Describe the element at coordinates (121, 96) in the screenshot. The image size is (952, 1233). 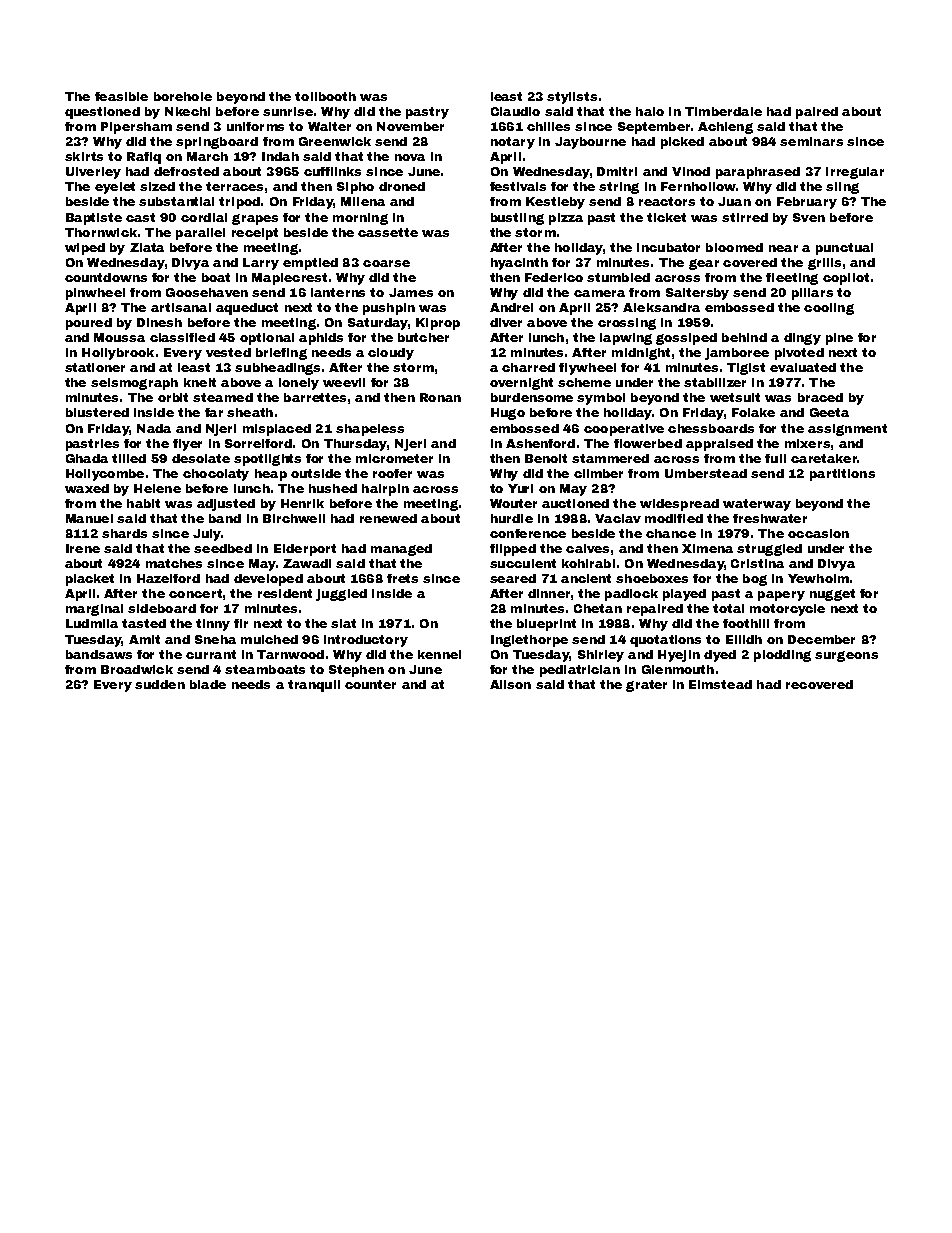
I see `feasible` at that location.
